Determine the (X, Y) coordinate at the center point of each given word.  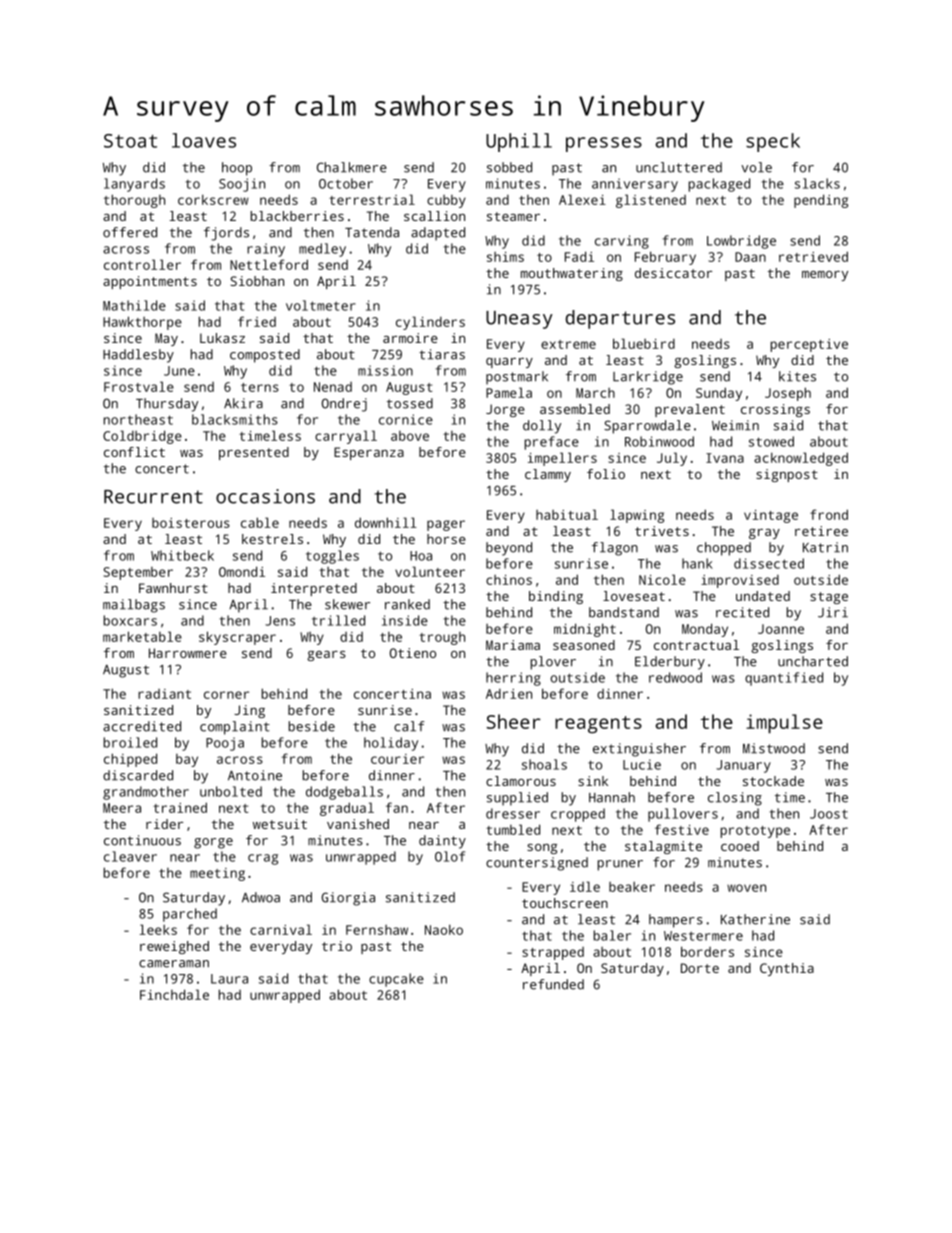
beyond (509, 549)
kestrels (272, 539)
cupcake (396, 980)
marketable (142, 636)
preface (552, 443)
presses (604, 144)
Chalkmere (352, 167)
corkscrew (213, 199)
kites (797, 376)
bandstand (624, 612)
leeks (158, 929)
